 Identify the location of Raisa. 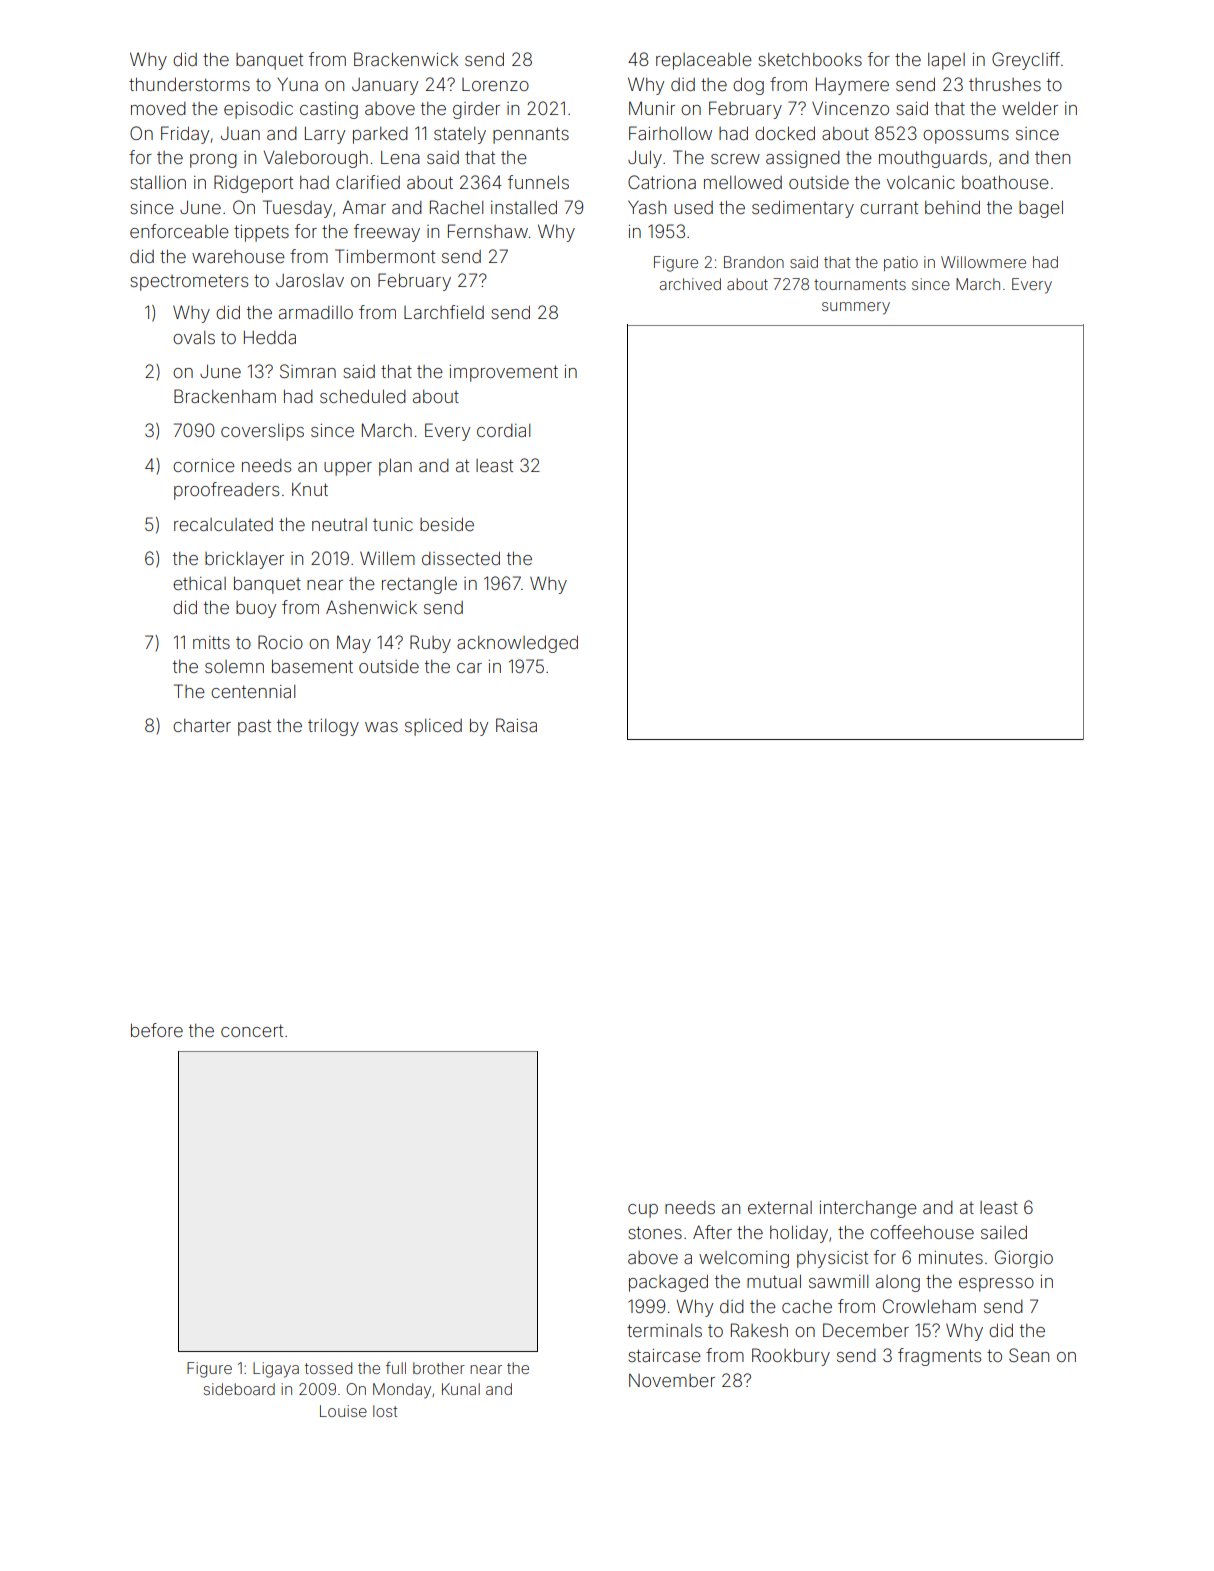
(516, 725).
